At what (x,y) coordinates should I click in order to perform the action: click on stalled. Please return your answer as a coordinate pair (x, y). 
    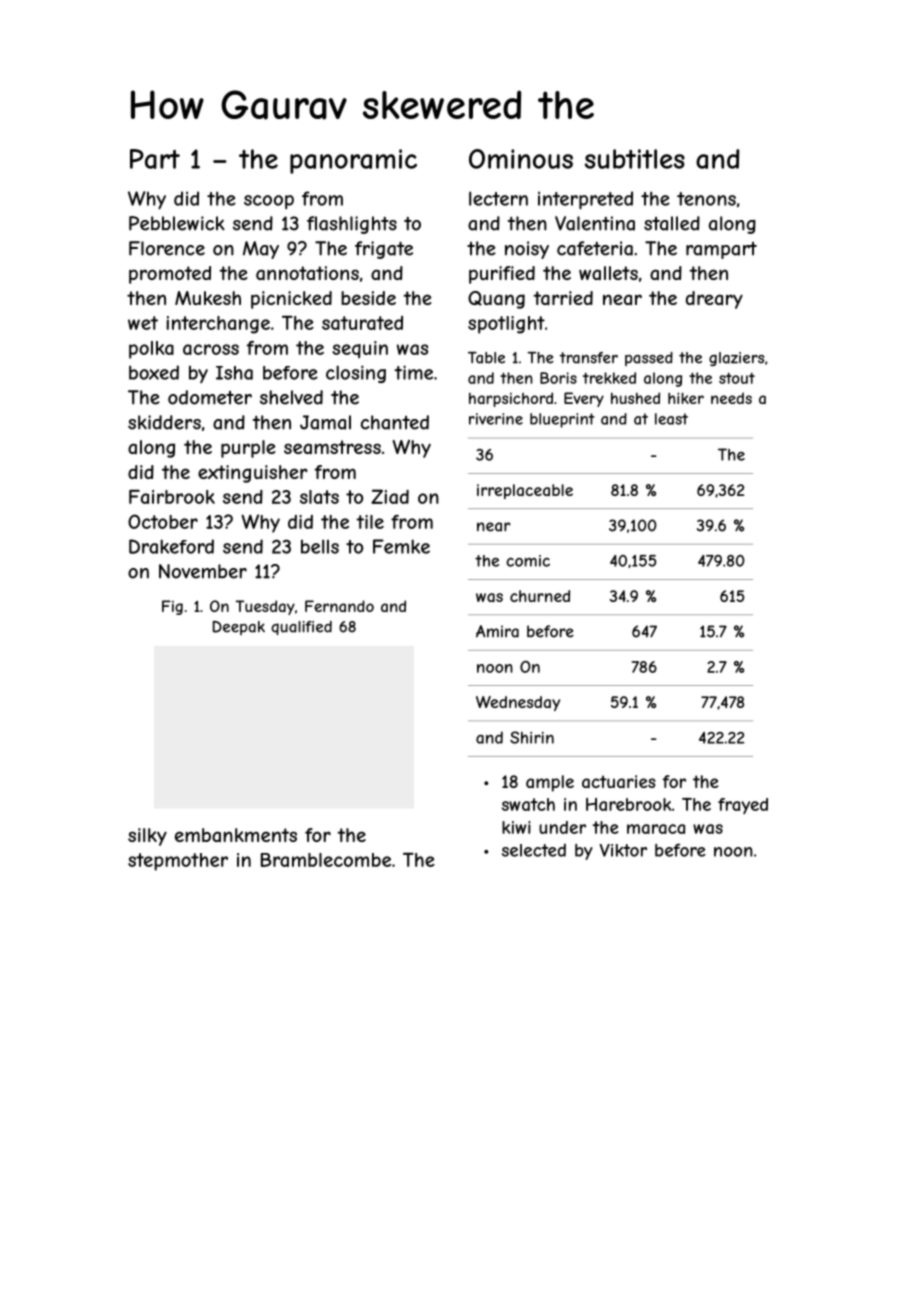
    Looking at the image, I should click on (672, 223).
